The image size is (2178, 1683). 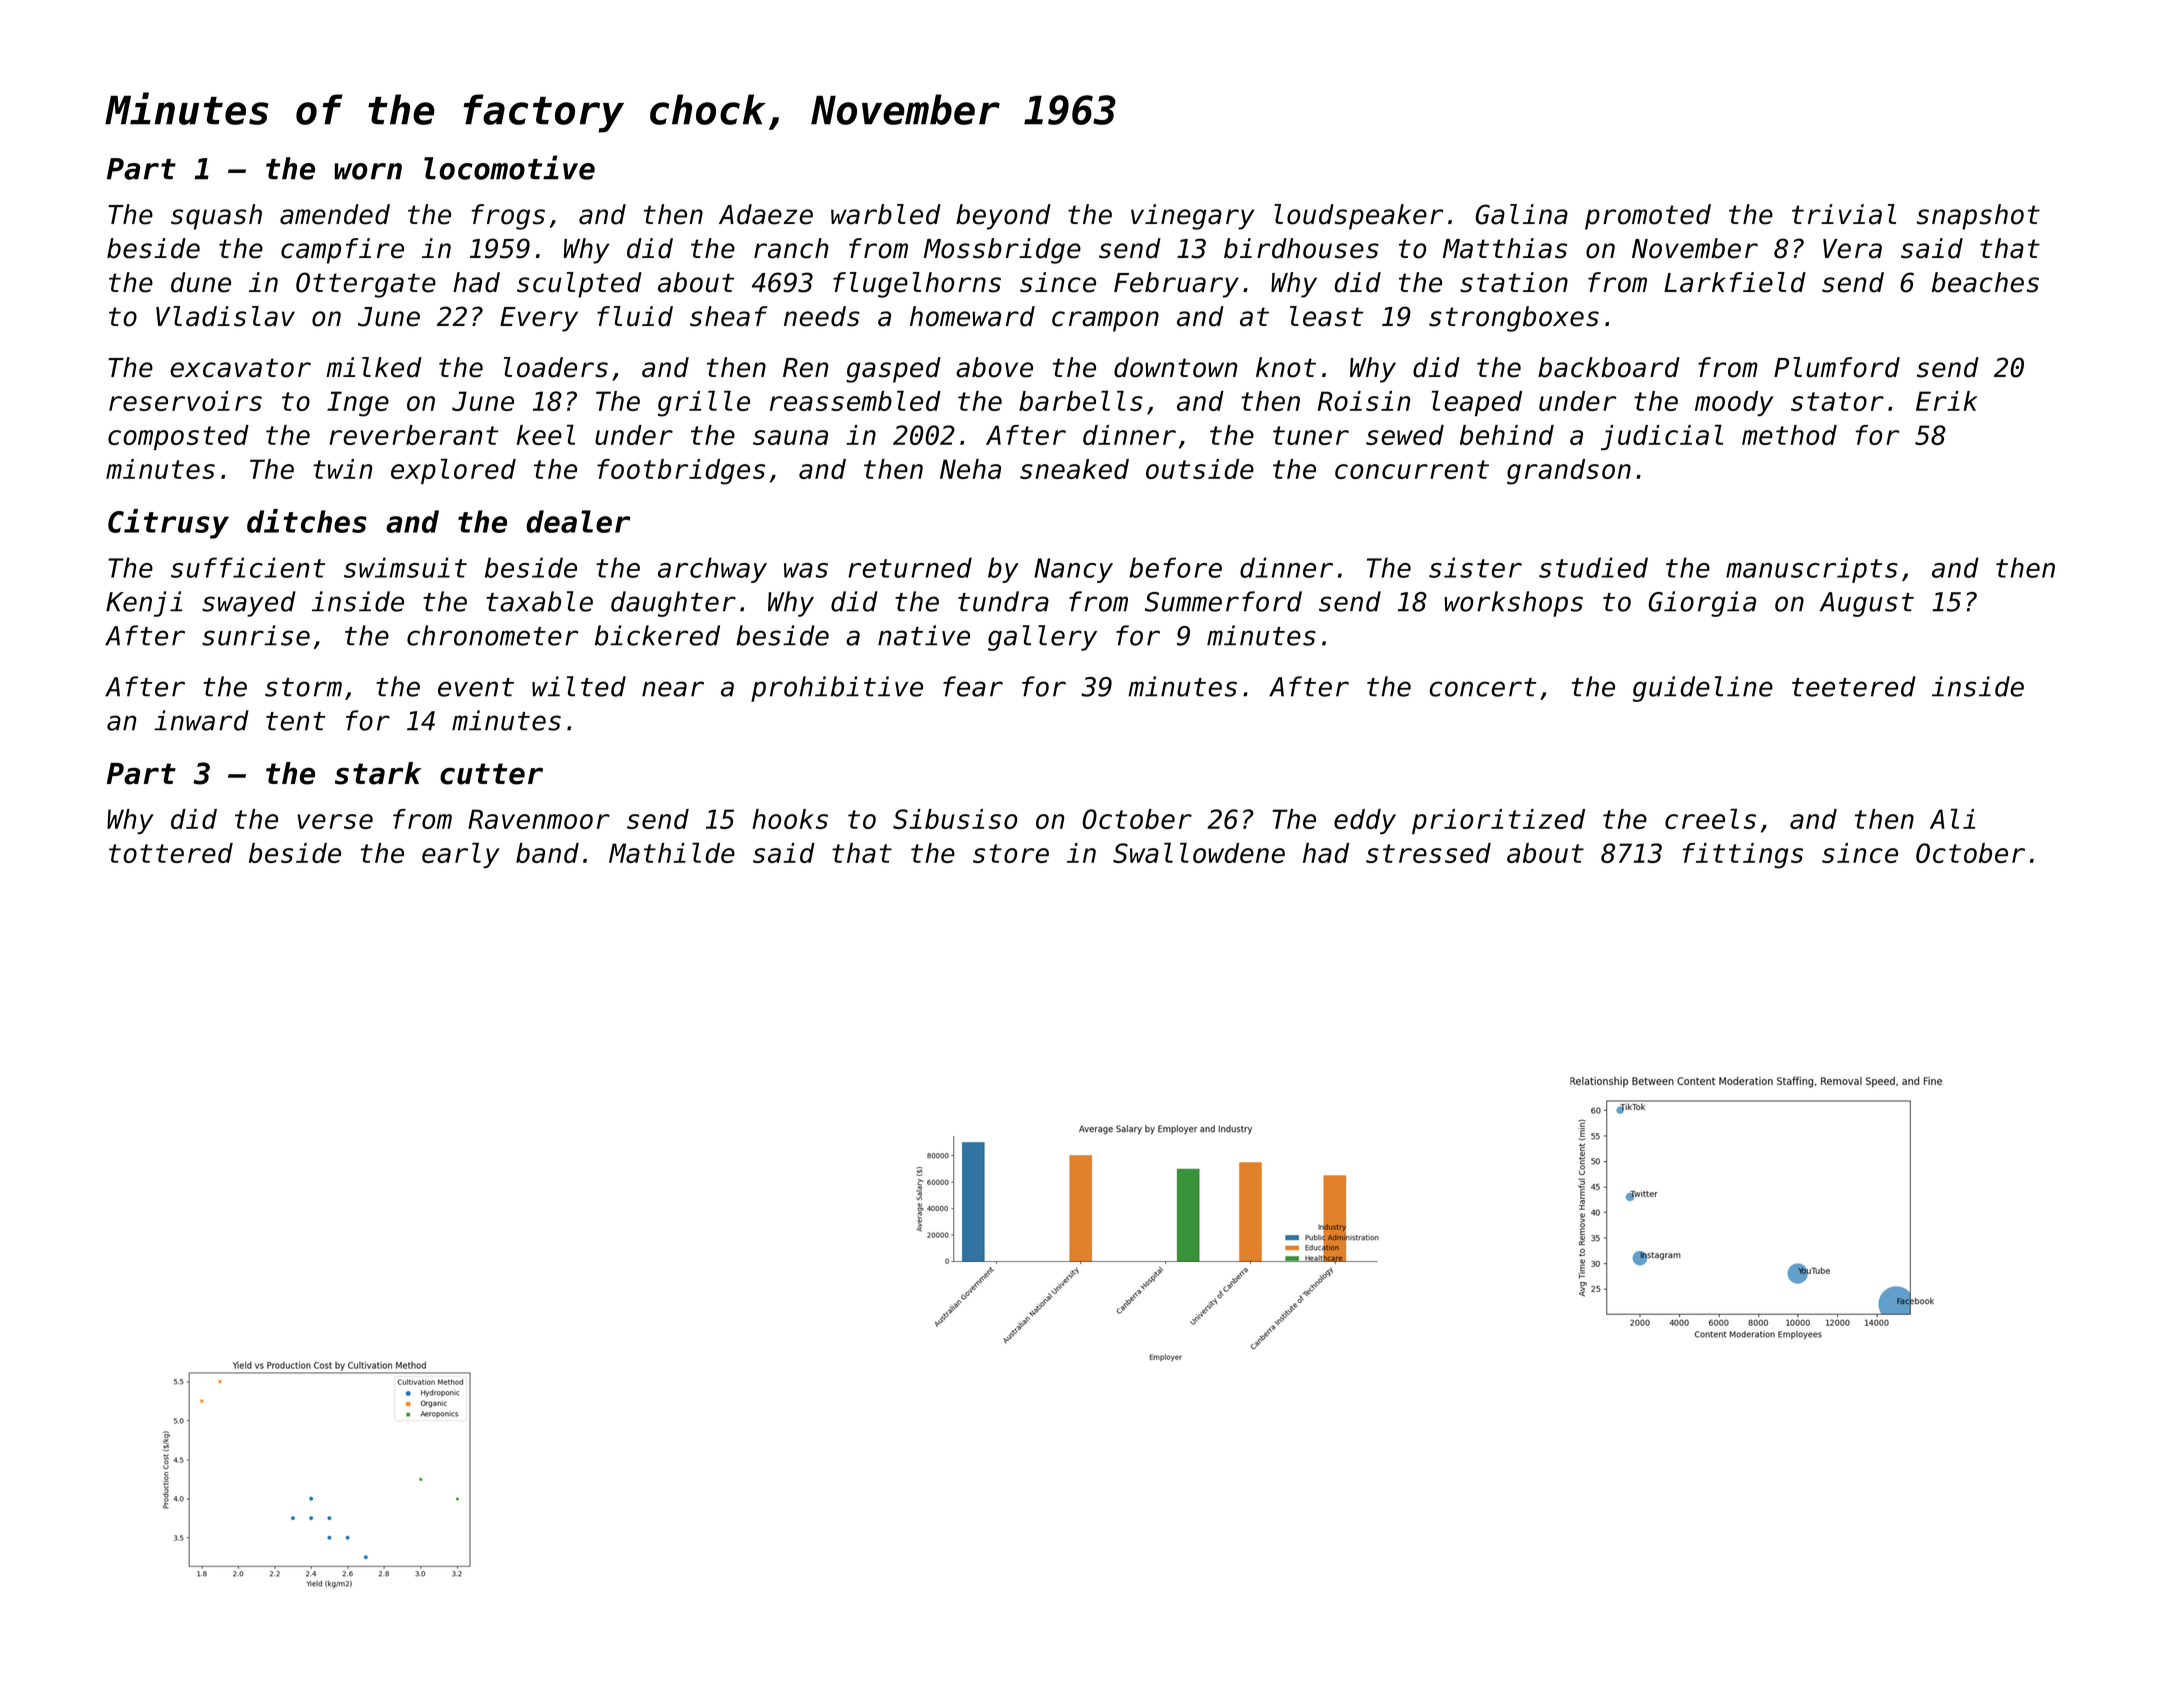 What do you see at coordinates (1812, 570) in the screenshot?
I see `manuscripts` at bounding box center [1812, 570].
